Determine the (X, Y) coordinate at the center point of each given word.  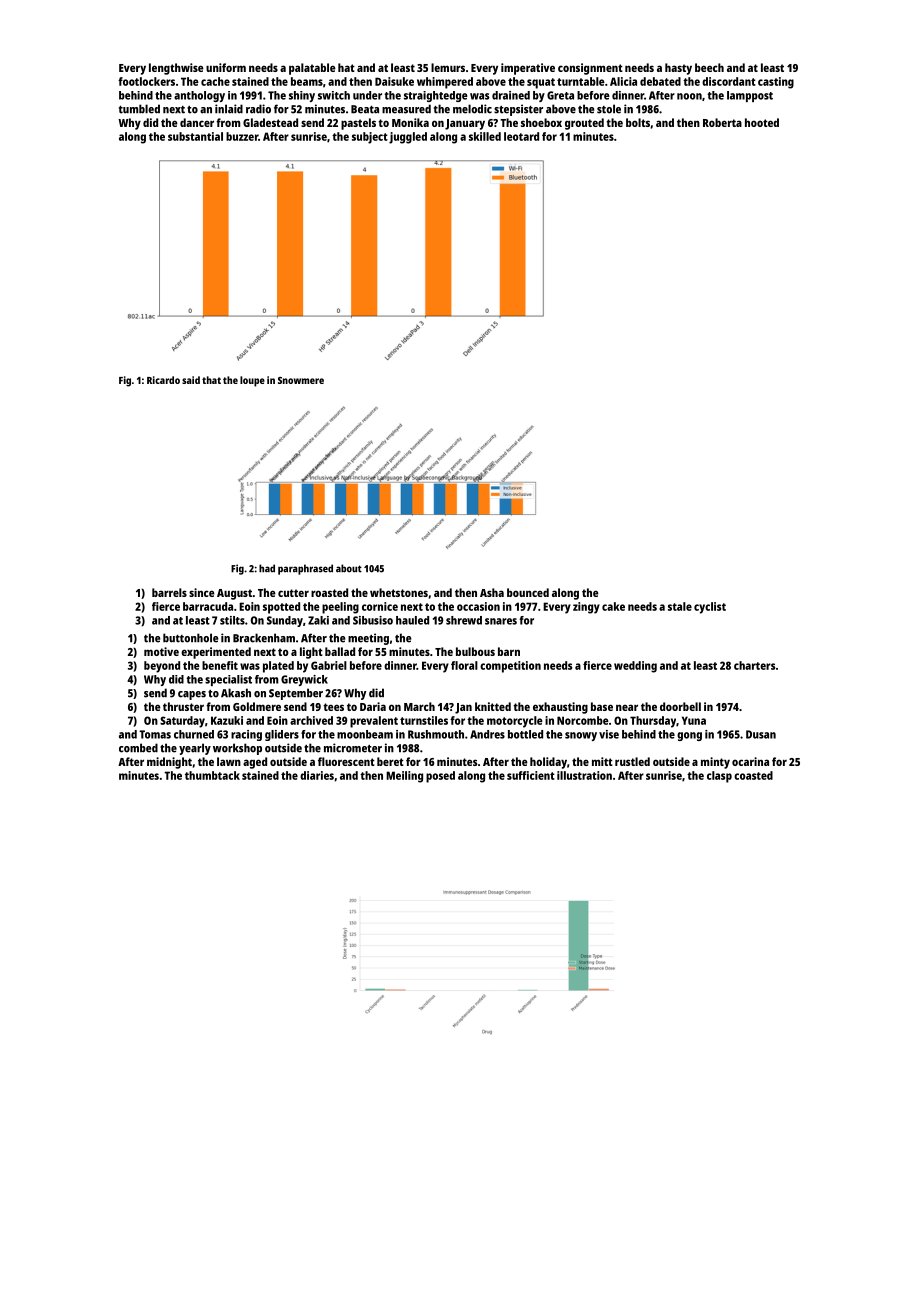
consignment (590, 69)
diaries (317, 775)
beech (709, 67)
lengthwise (176, 69)
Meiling (404, 777)
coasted (753, 775)
